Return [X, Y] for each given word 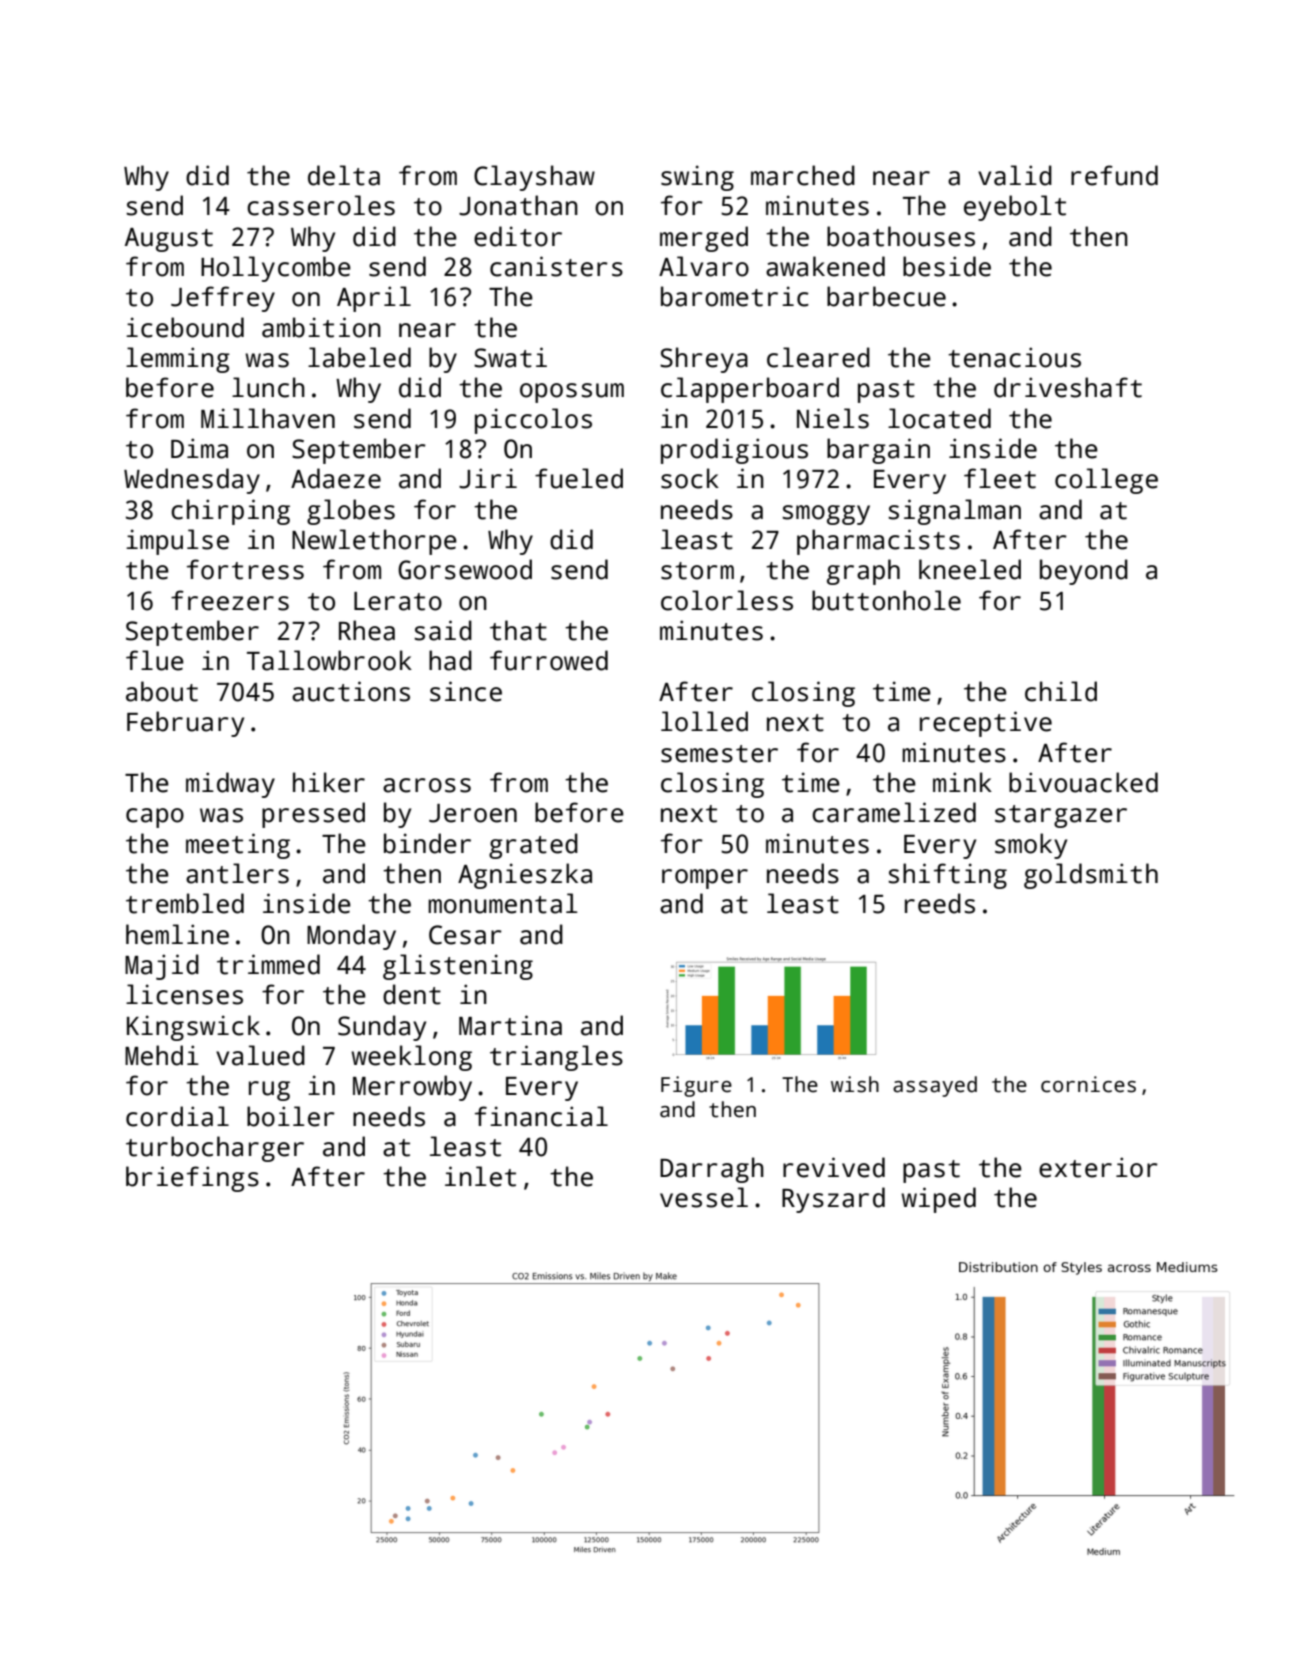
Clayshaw [534, 178]
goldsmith [1091, 876]
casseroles [321, 205]
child [1061, 691]
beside [947, 266]
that [518, 630]
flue [155, 660]
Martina [510, 1025]
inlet [480, 1176]
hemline [177, 934]
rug [269, 1091]
